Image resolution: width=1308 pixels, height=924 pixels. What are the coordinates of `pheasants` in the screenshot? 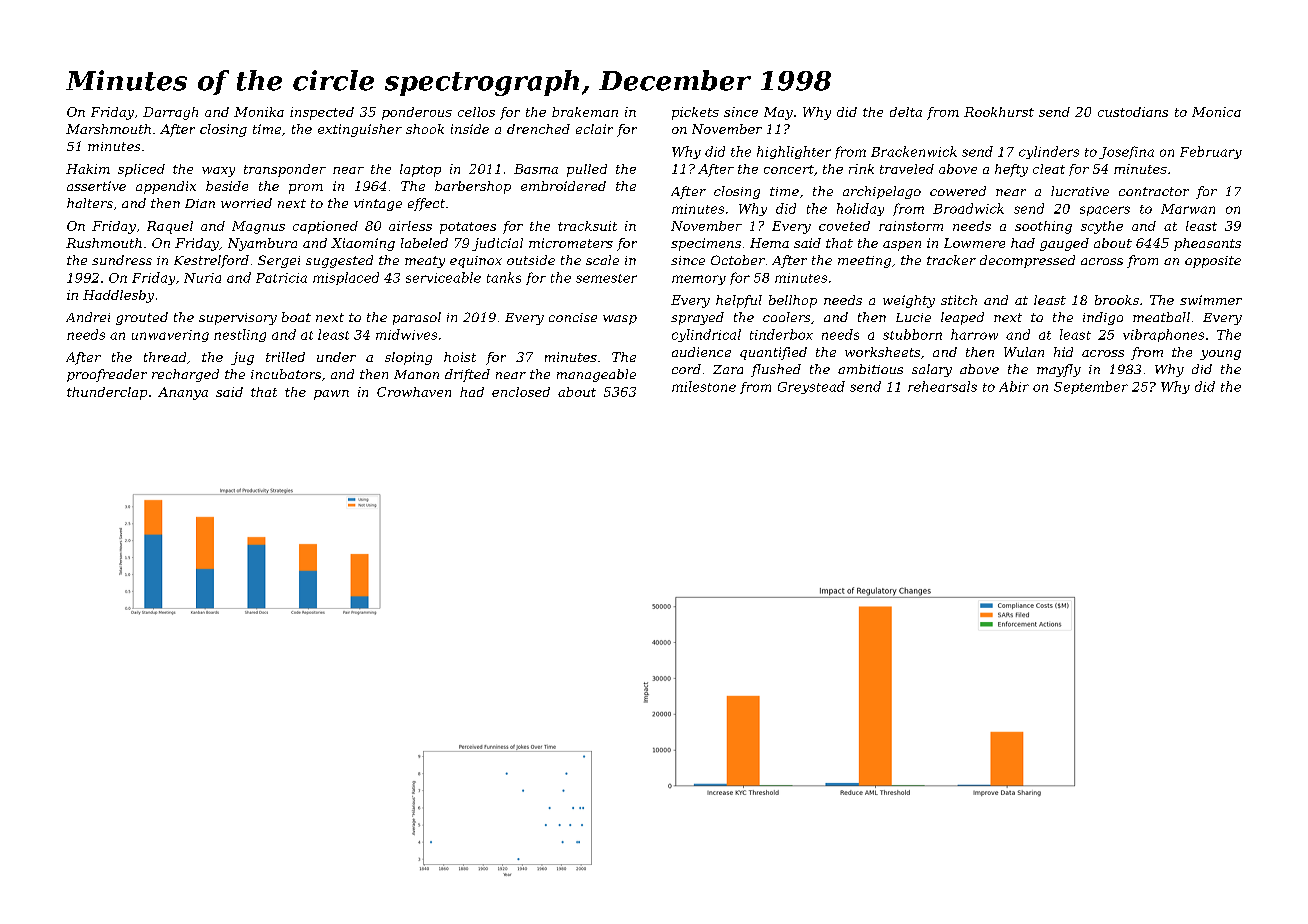 It's located at (1207, 244).
